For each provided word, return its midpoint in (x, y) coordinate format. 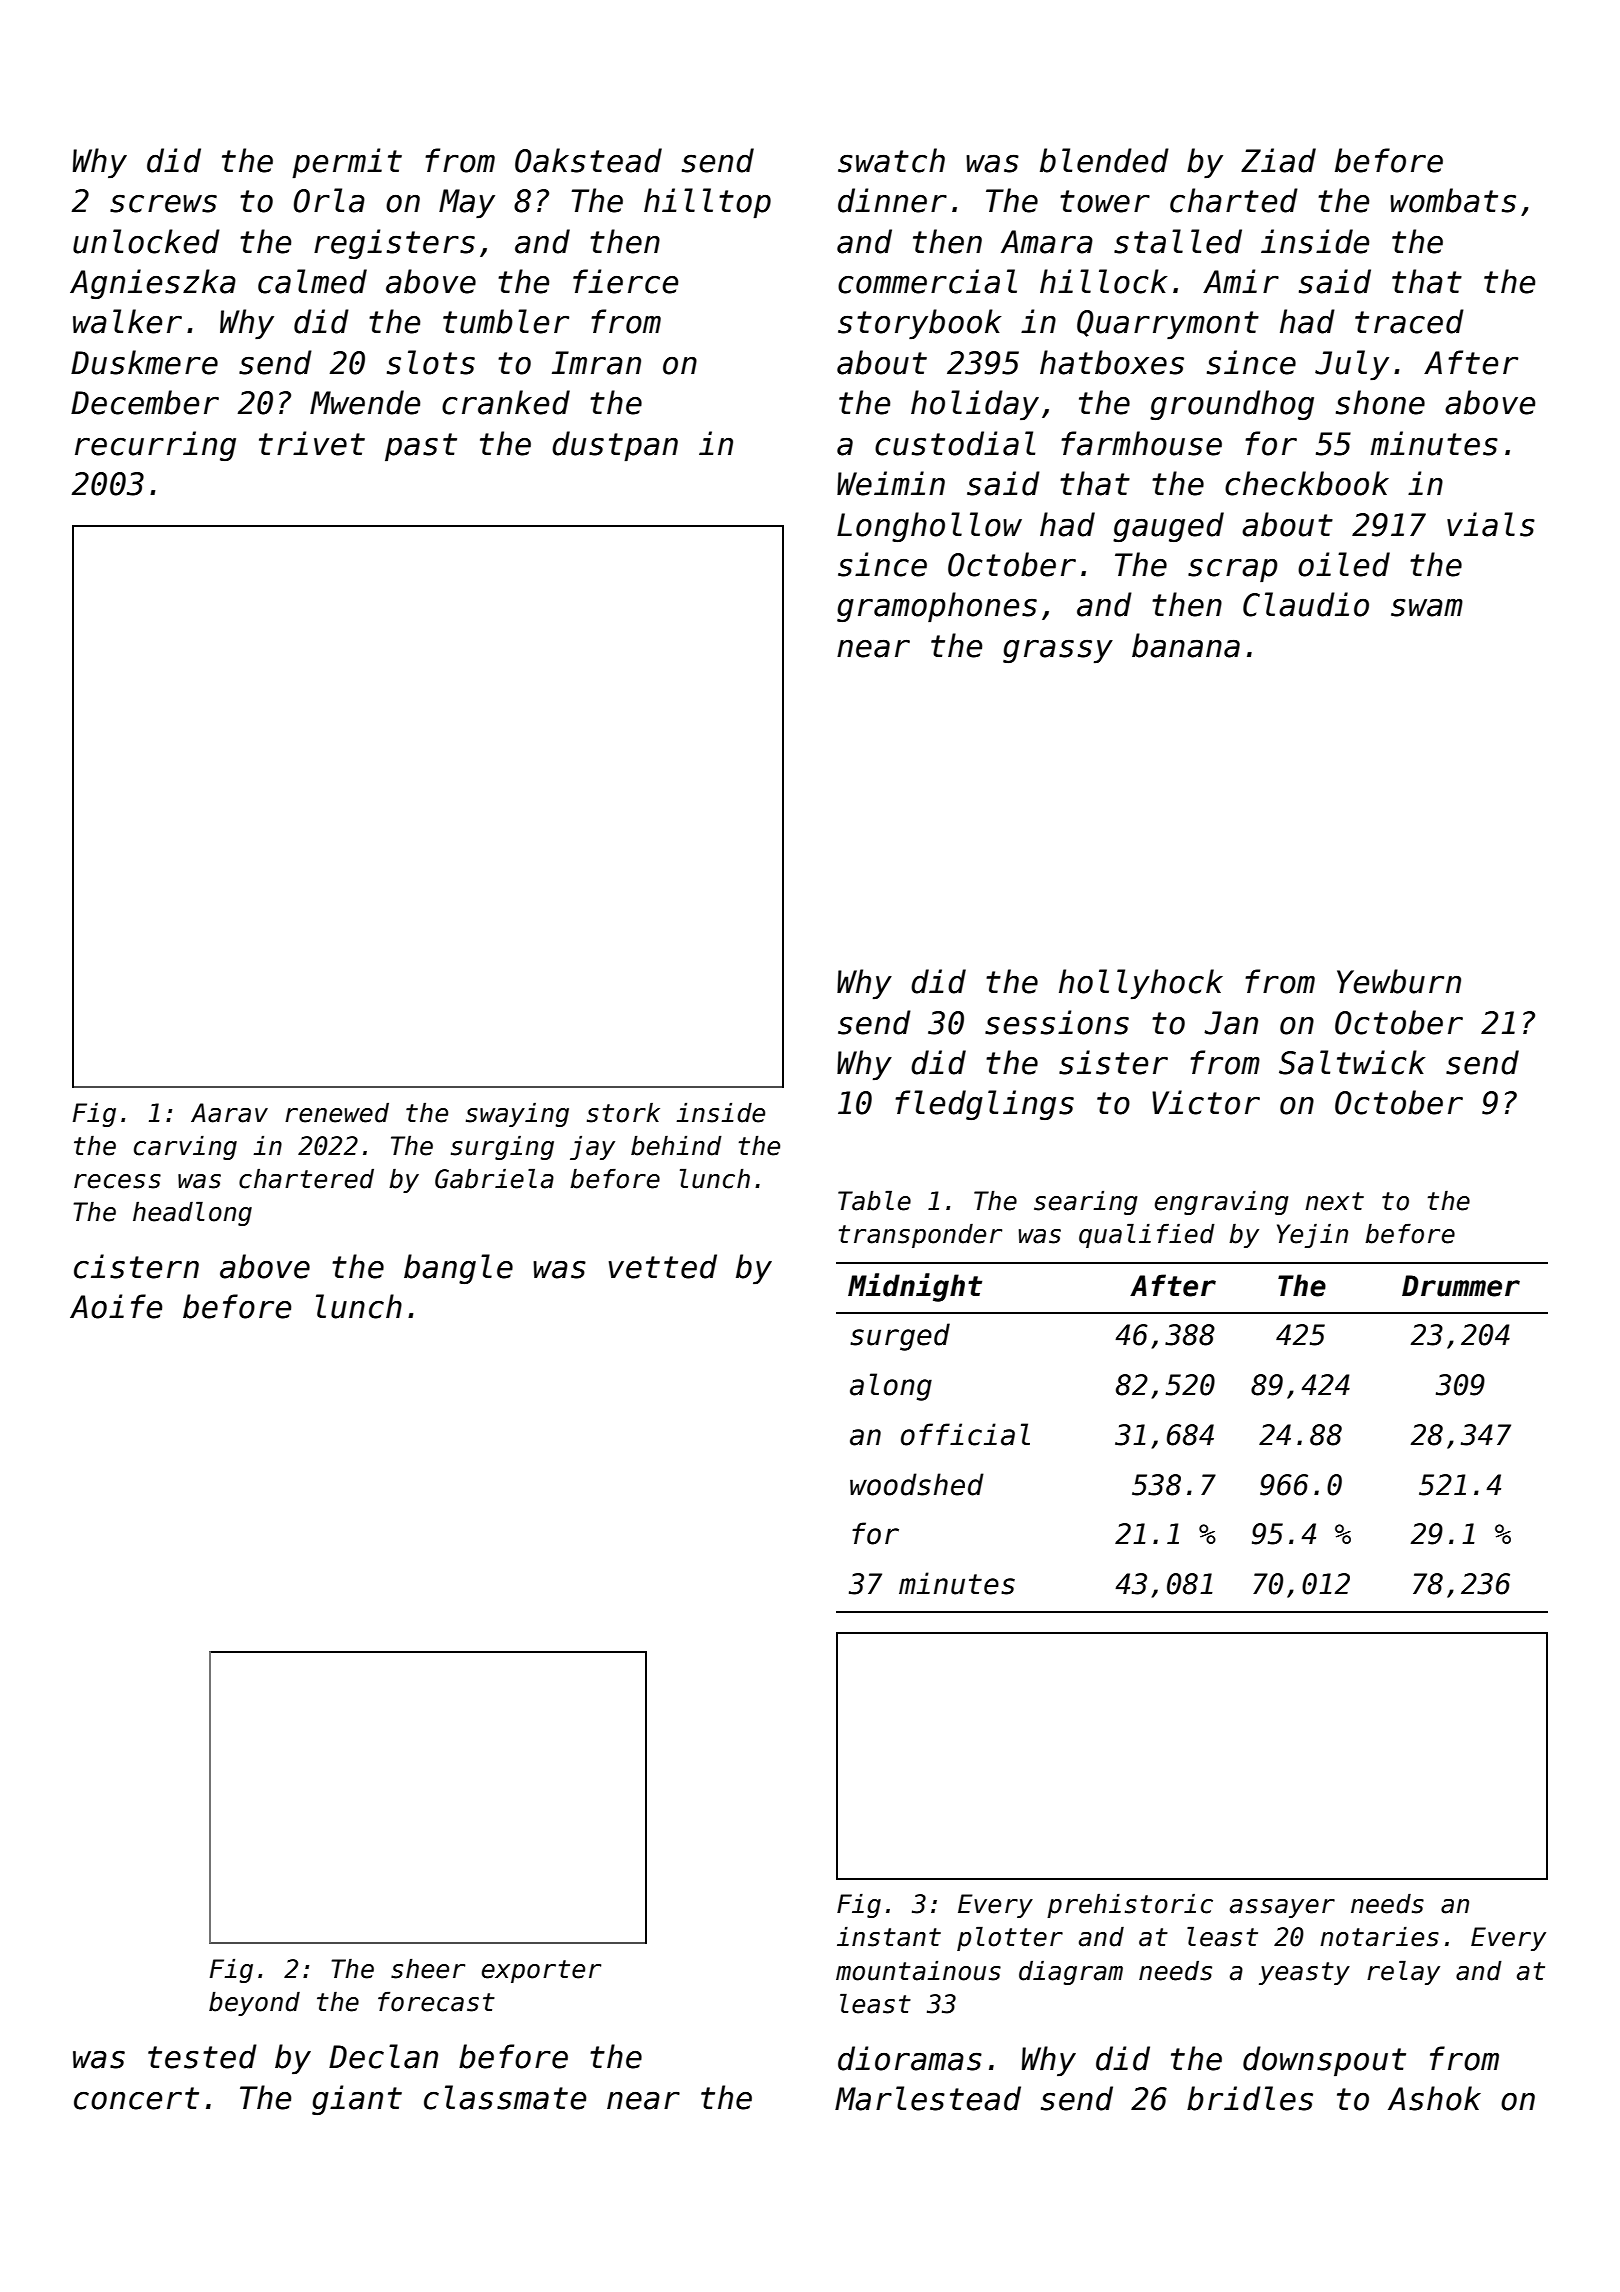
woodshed (917, 1484)
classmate (505, 2097)
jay (592, 1148)
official (965, 1434)
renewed (337, 1113)
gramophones (937, 607)
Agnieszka (153, 284)
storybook (919, 324)
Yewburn (1399, 981)
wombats (1453, 200)
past (421, 447)
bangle (458, 1269)
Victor (1206, 1102)
